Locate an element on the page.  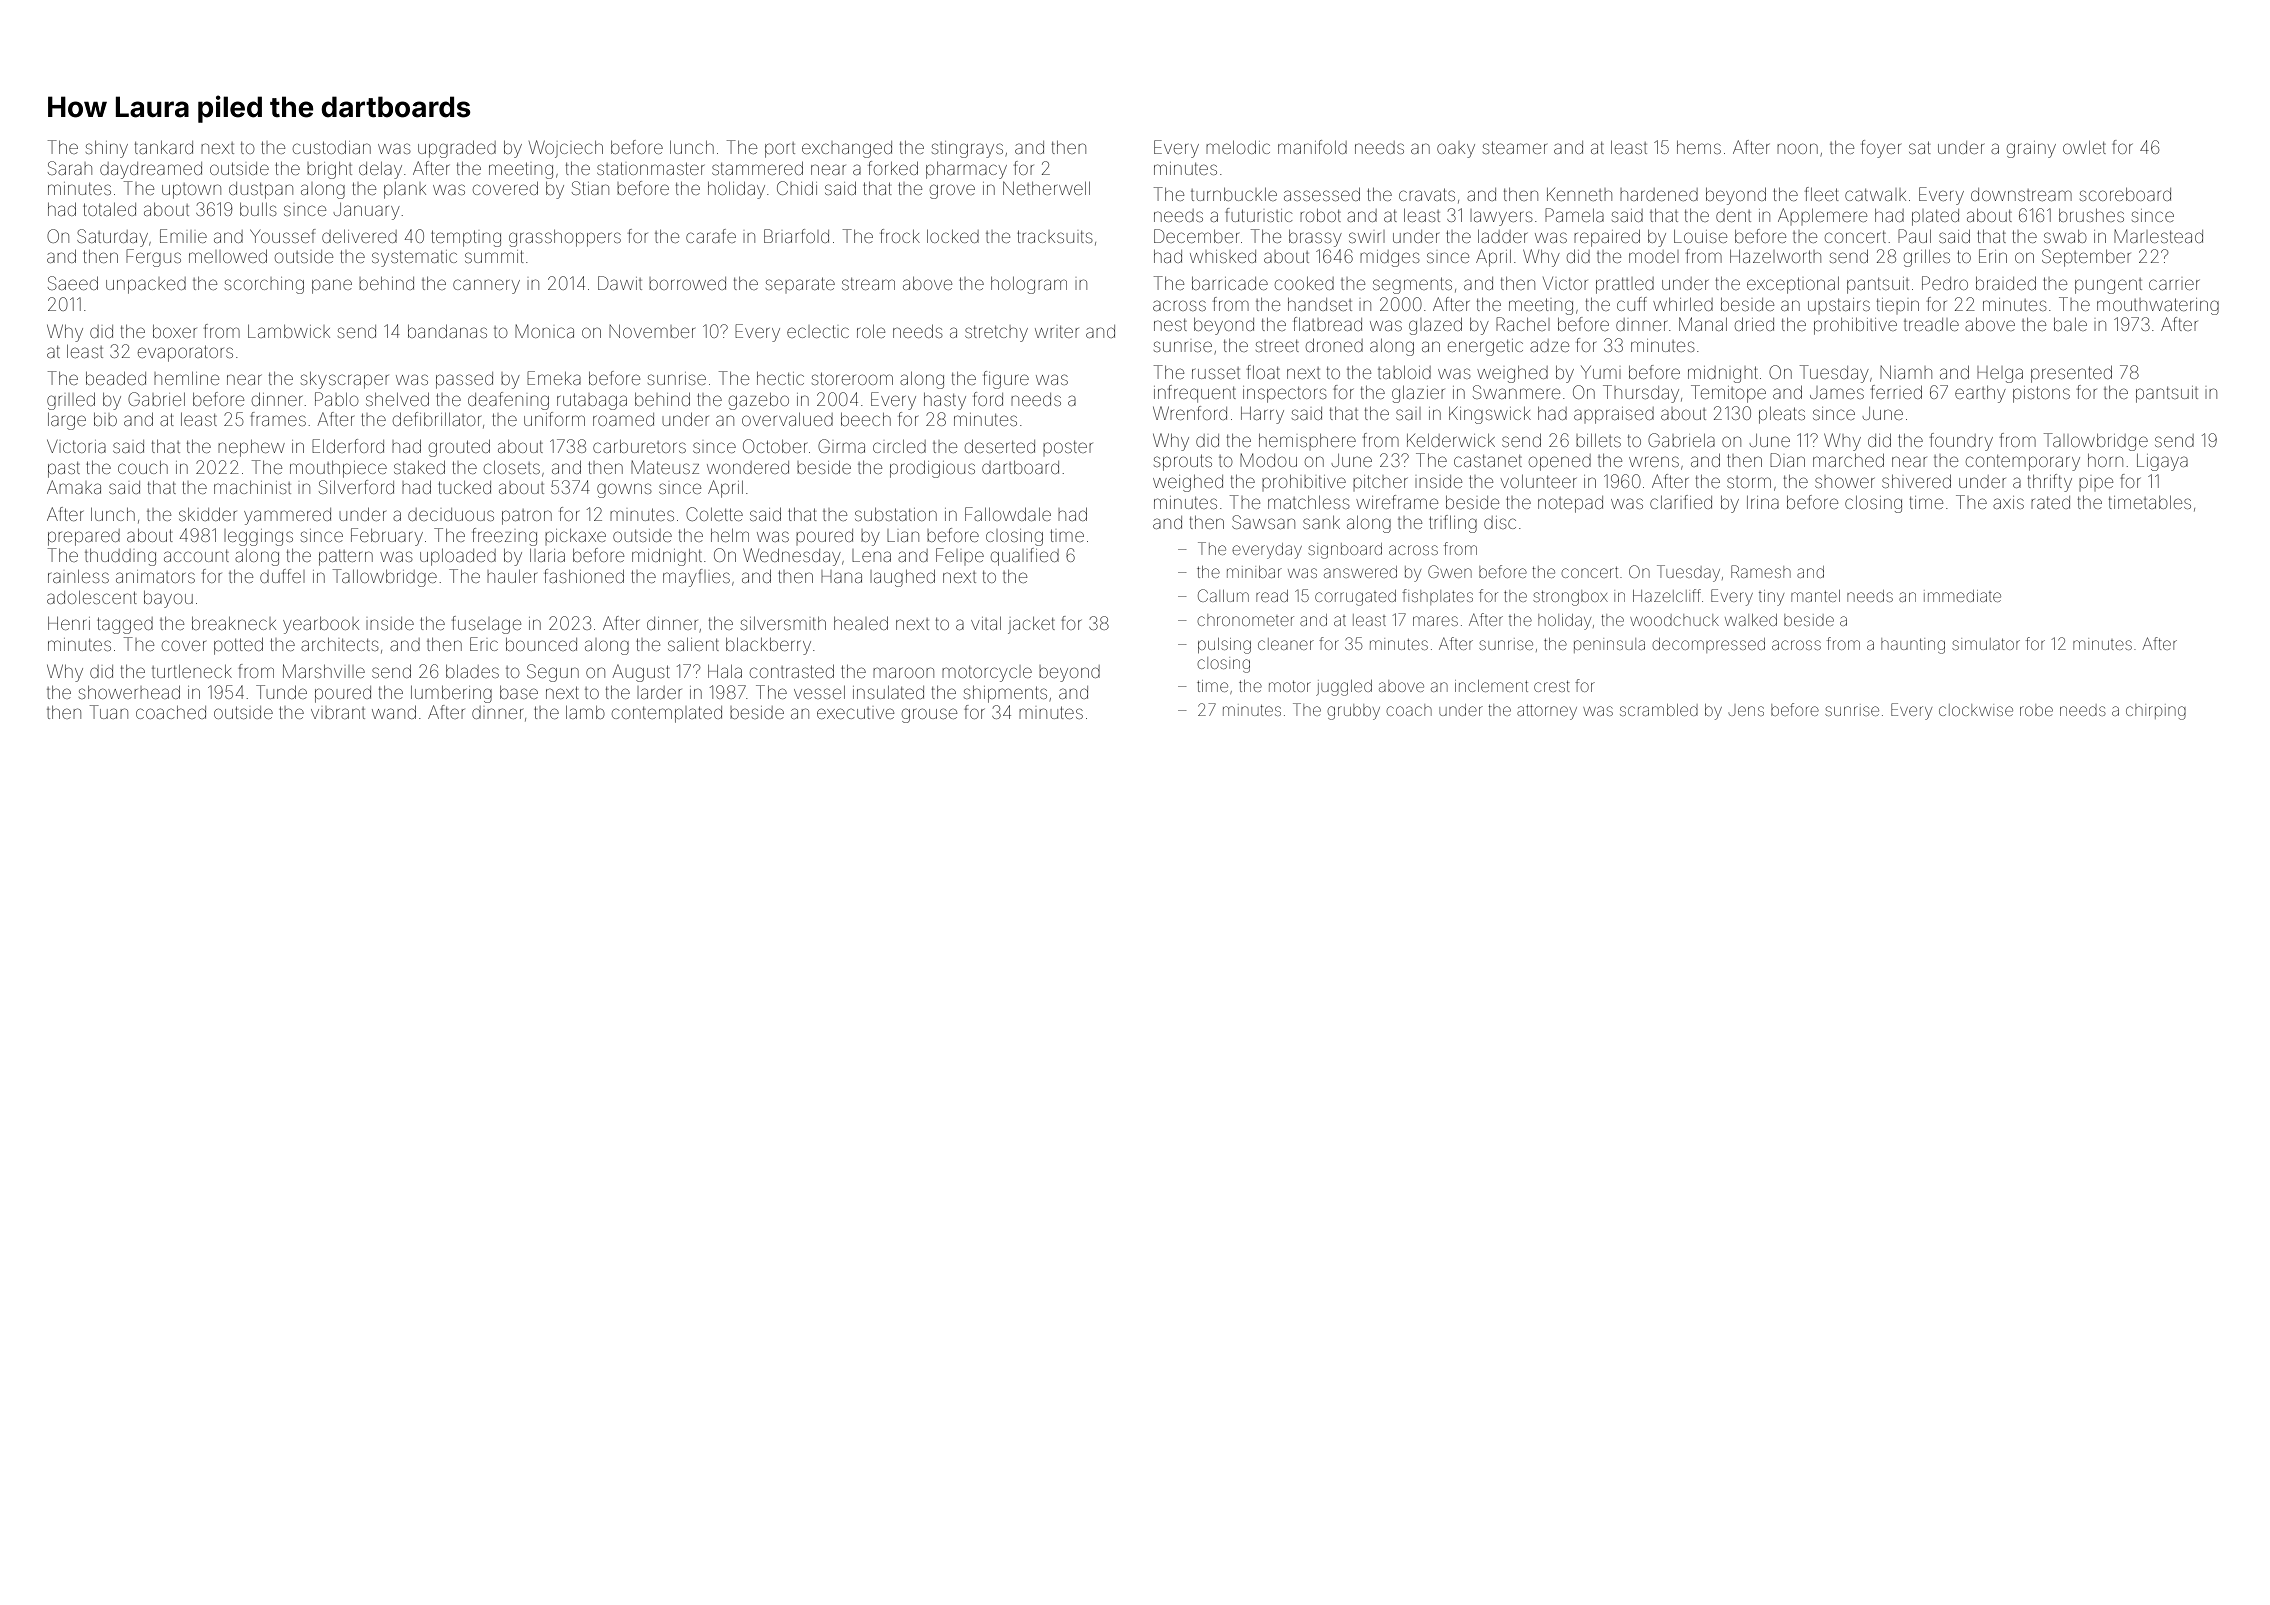
Wojciech is located at coordinates (566, 149).
